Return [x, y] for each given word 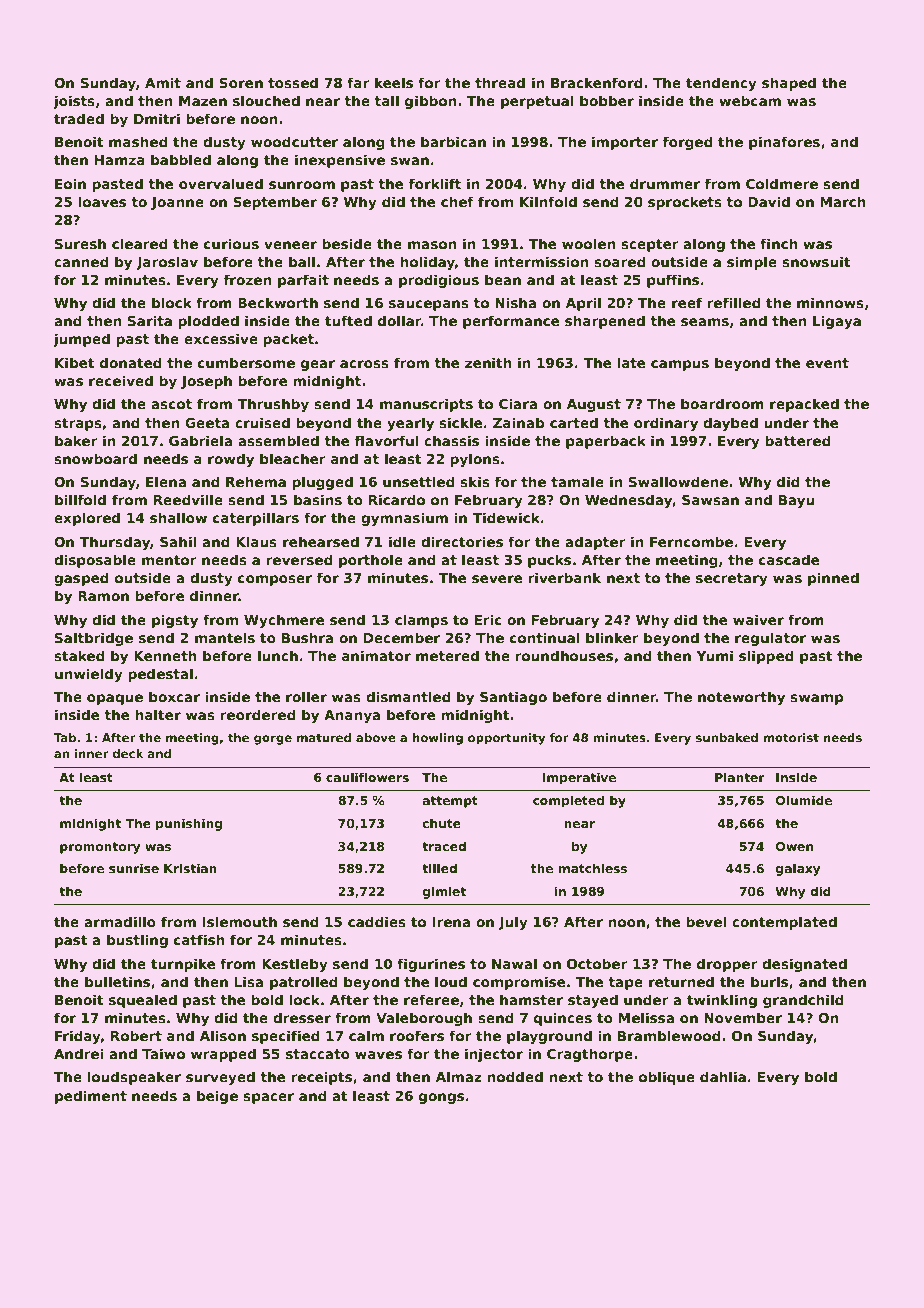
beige [217, 1097]
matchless [593, 868]
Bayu [797, 501]
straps [78, 424]
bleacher [293, 458]
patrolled [304, 983]
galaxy [798, 869]
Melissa [646, 1017]
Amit [163, 82]
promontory [100, 848]
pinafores [784, 143]
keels [394, 82]
